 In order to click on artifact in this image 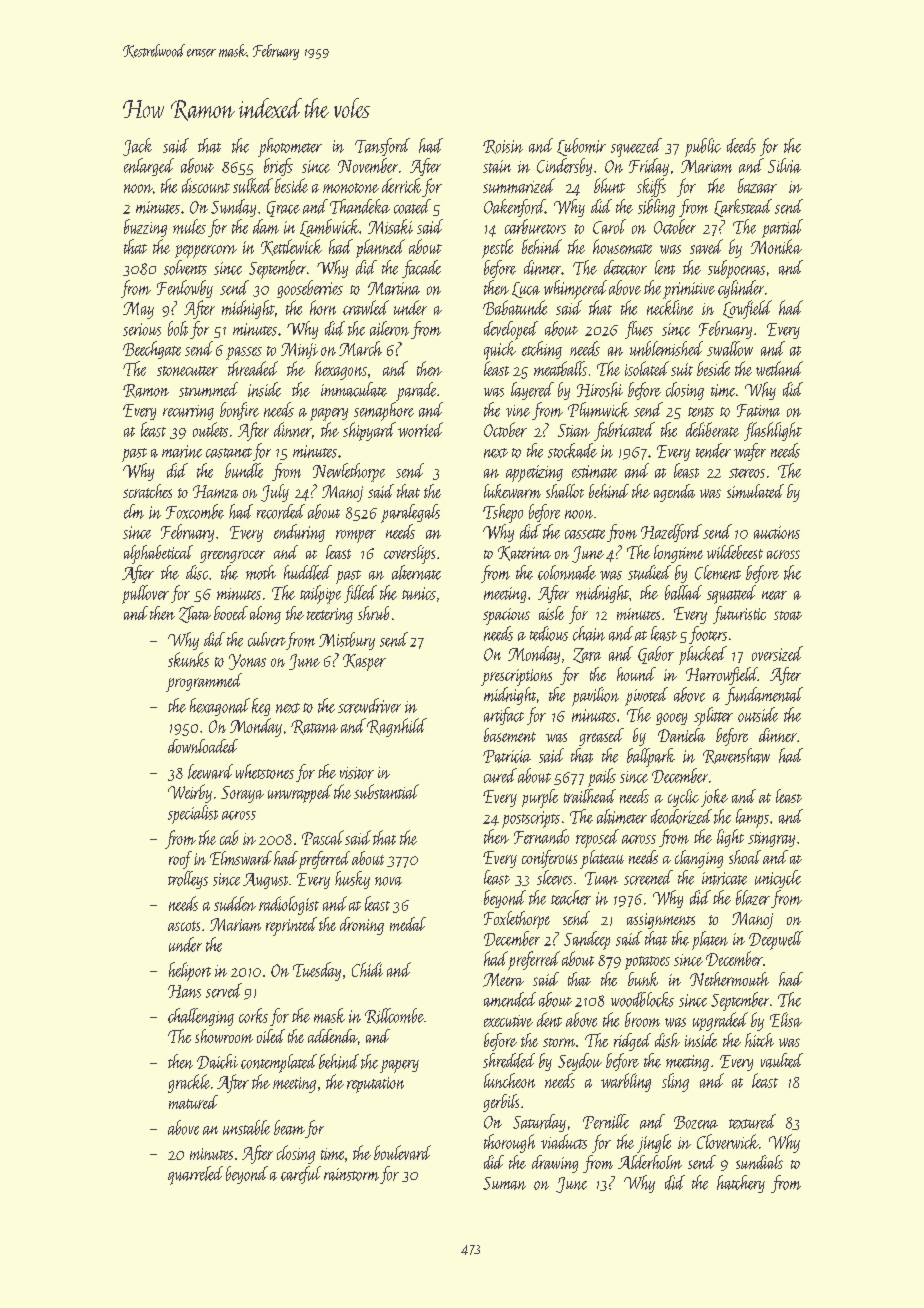, I will do `click(504, 716)`.
